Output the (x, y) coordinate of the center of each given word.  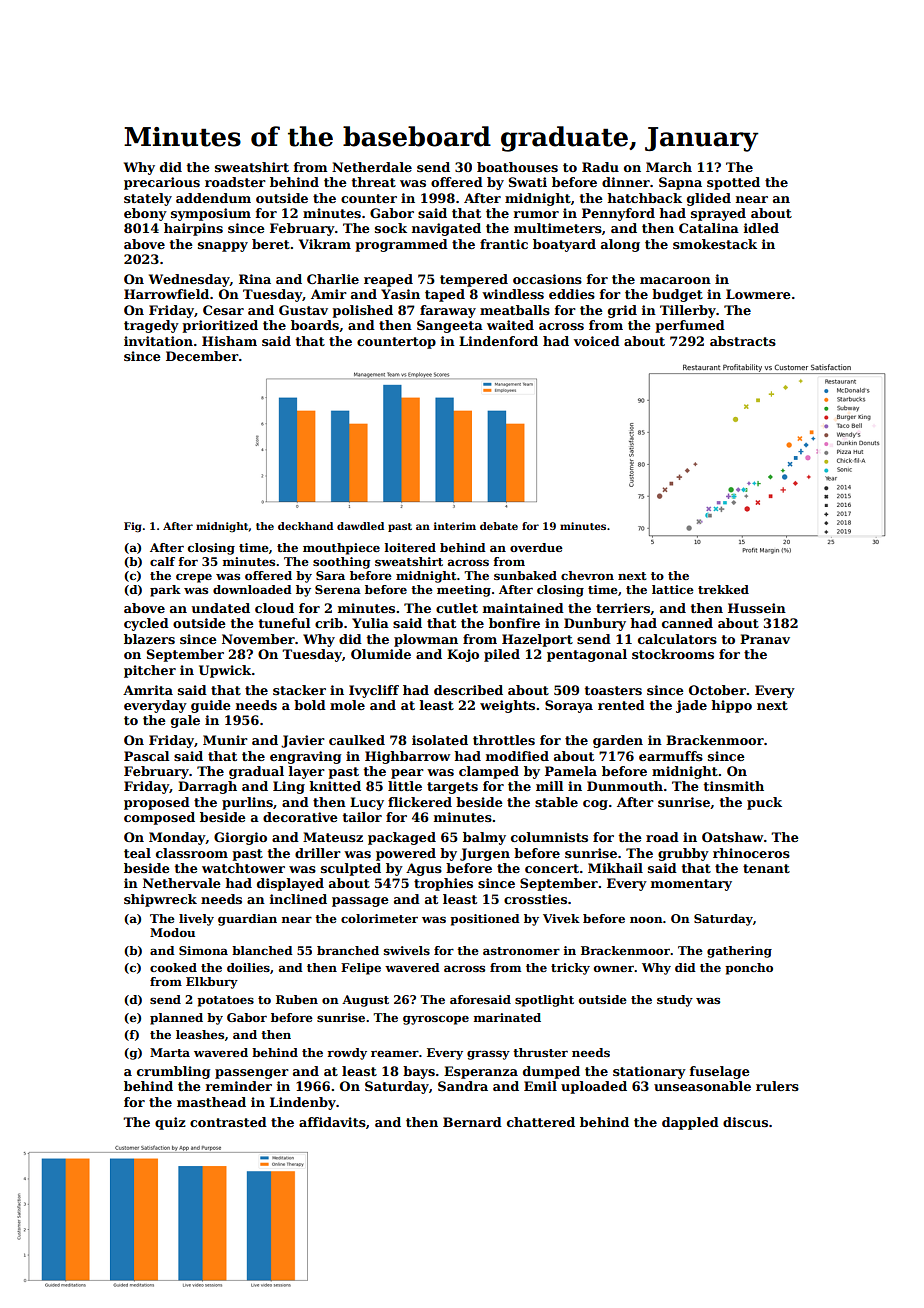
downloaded (252, 589)
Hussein (757, 608)
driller (318, 853)
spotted (733, 183)
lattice (673, 589)
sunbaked (525, 575)
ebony (145, 214)
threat (374, 182)
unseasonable (702, 1086)
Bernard (472, 1122)
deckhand (305, 526)
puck (764, 803)
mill (549, 786)
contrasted (228, 1122)
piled (502, 655)
